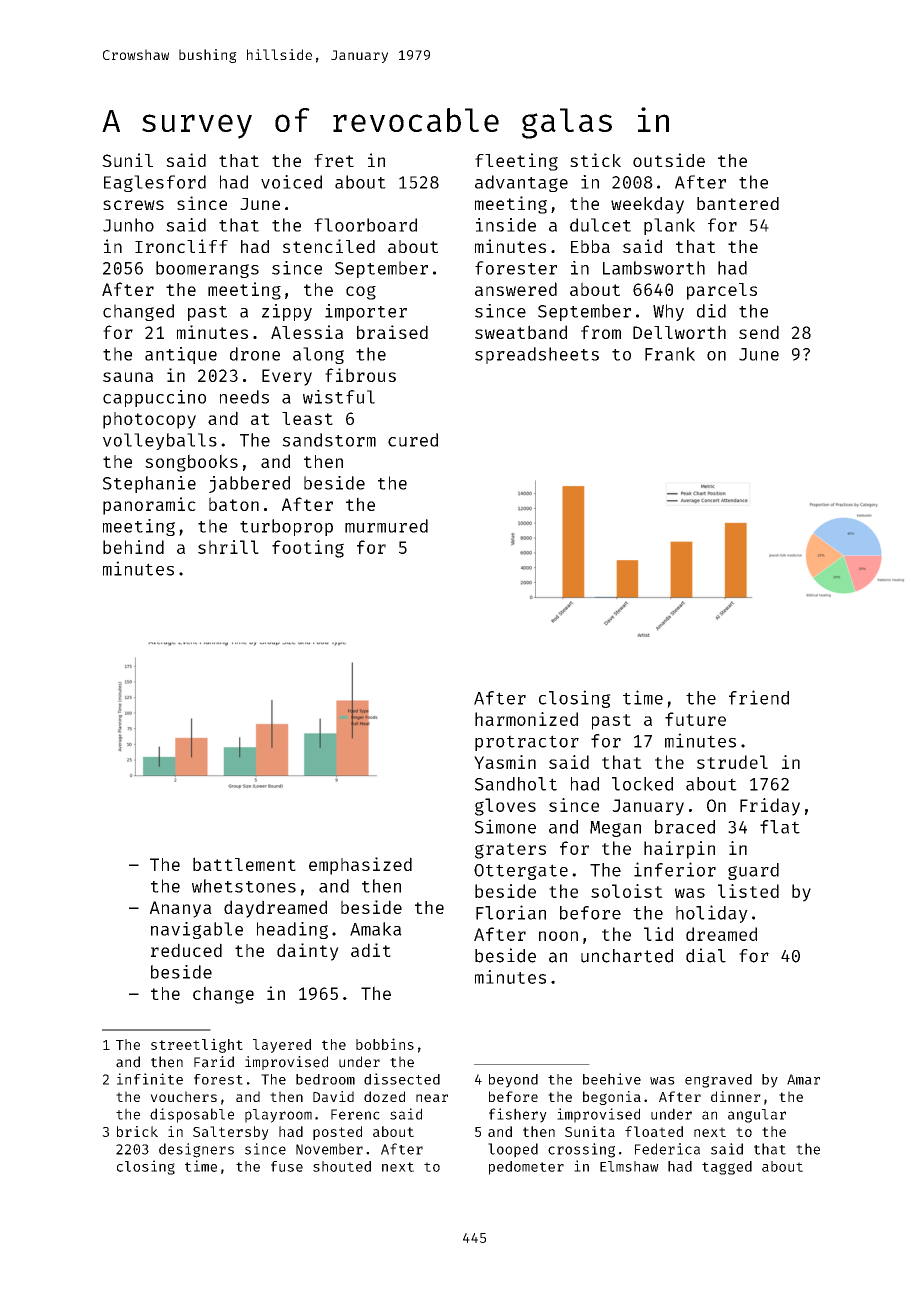 This screenshot has width=924, height=1314. I want to click on shrill, so click(228, 547).
